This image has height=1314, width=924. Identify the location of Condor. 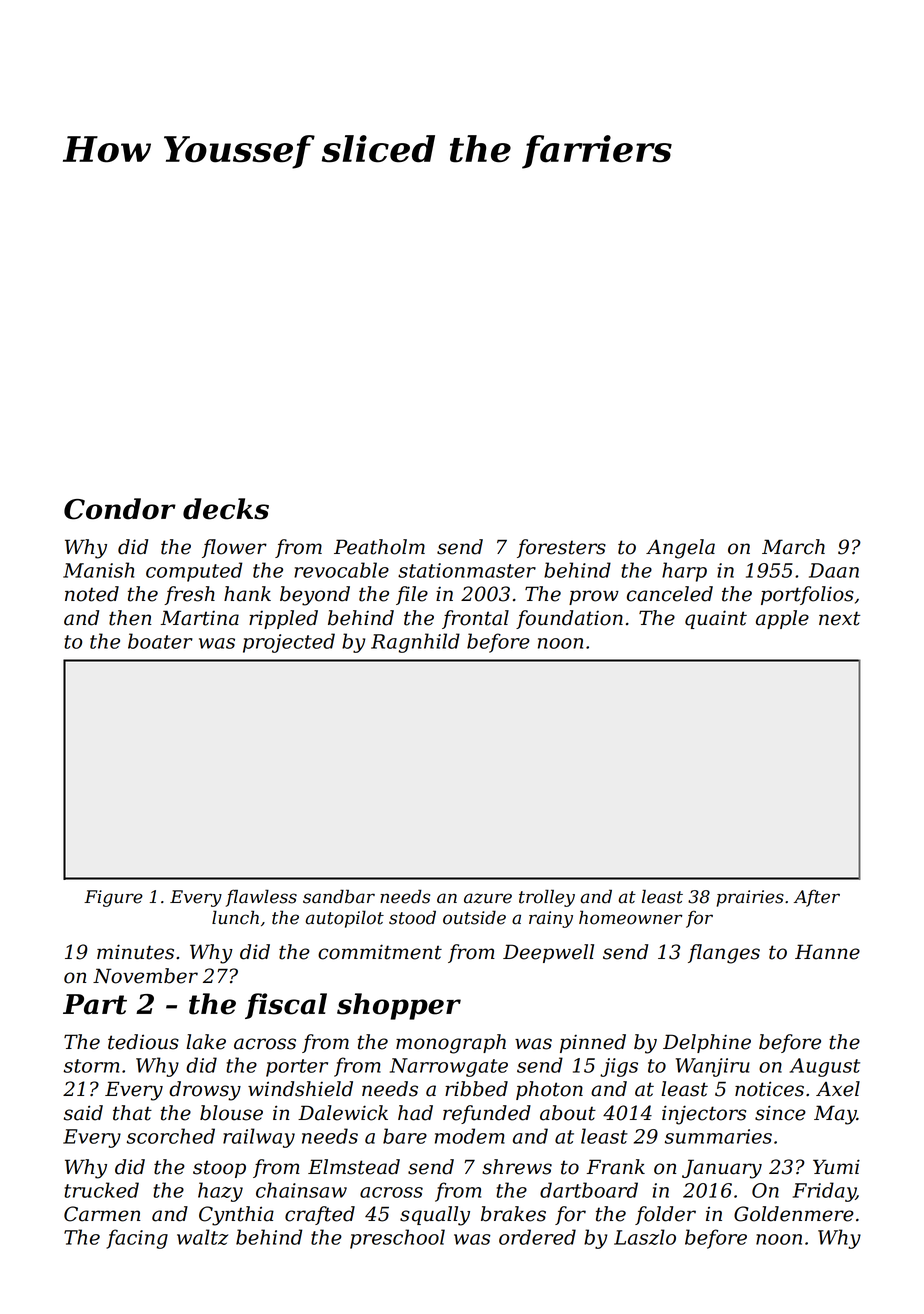
(120, 509).
